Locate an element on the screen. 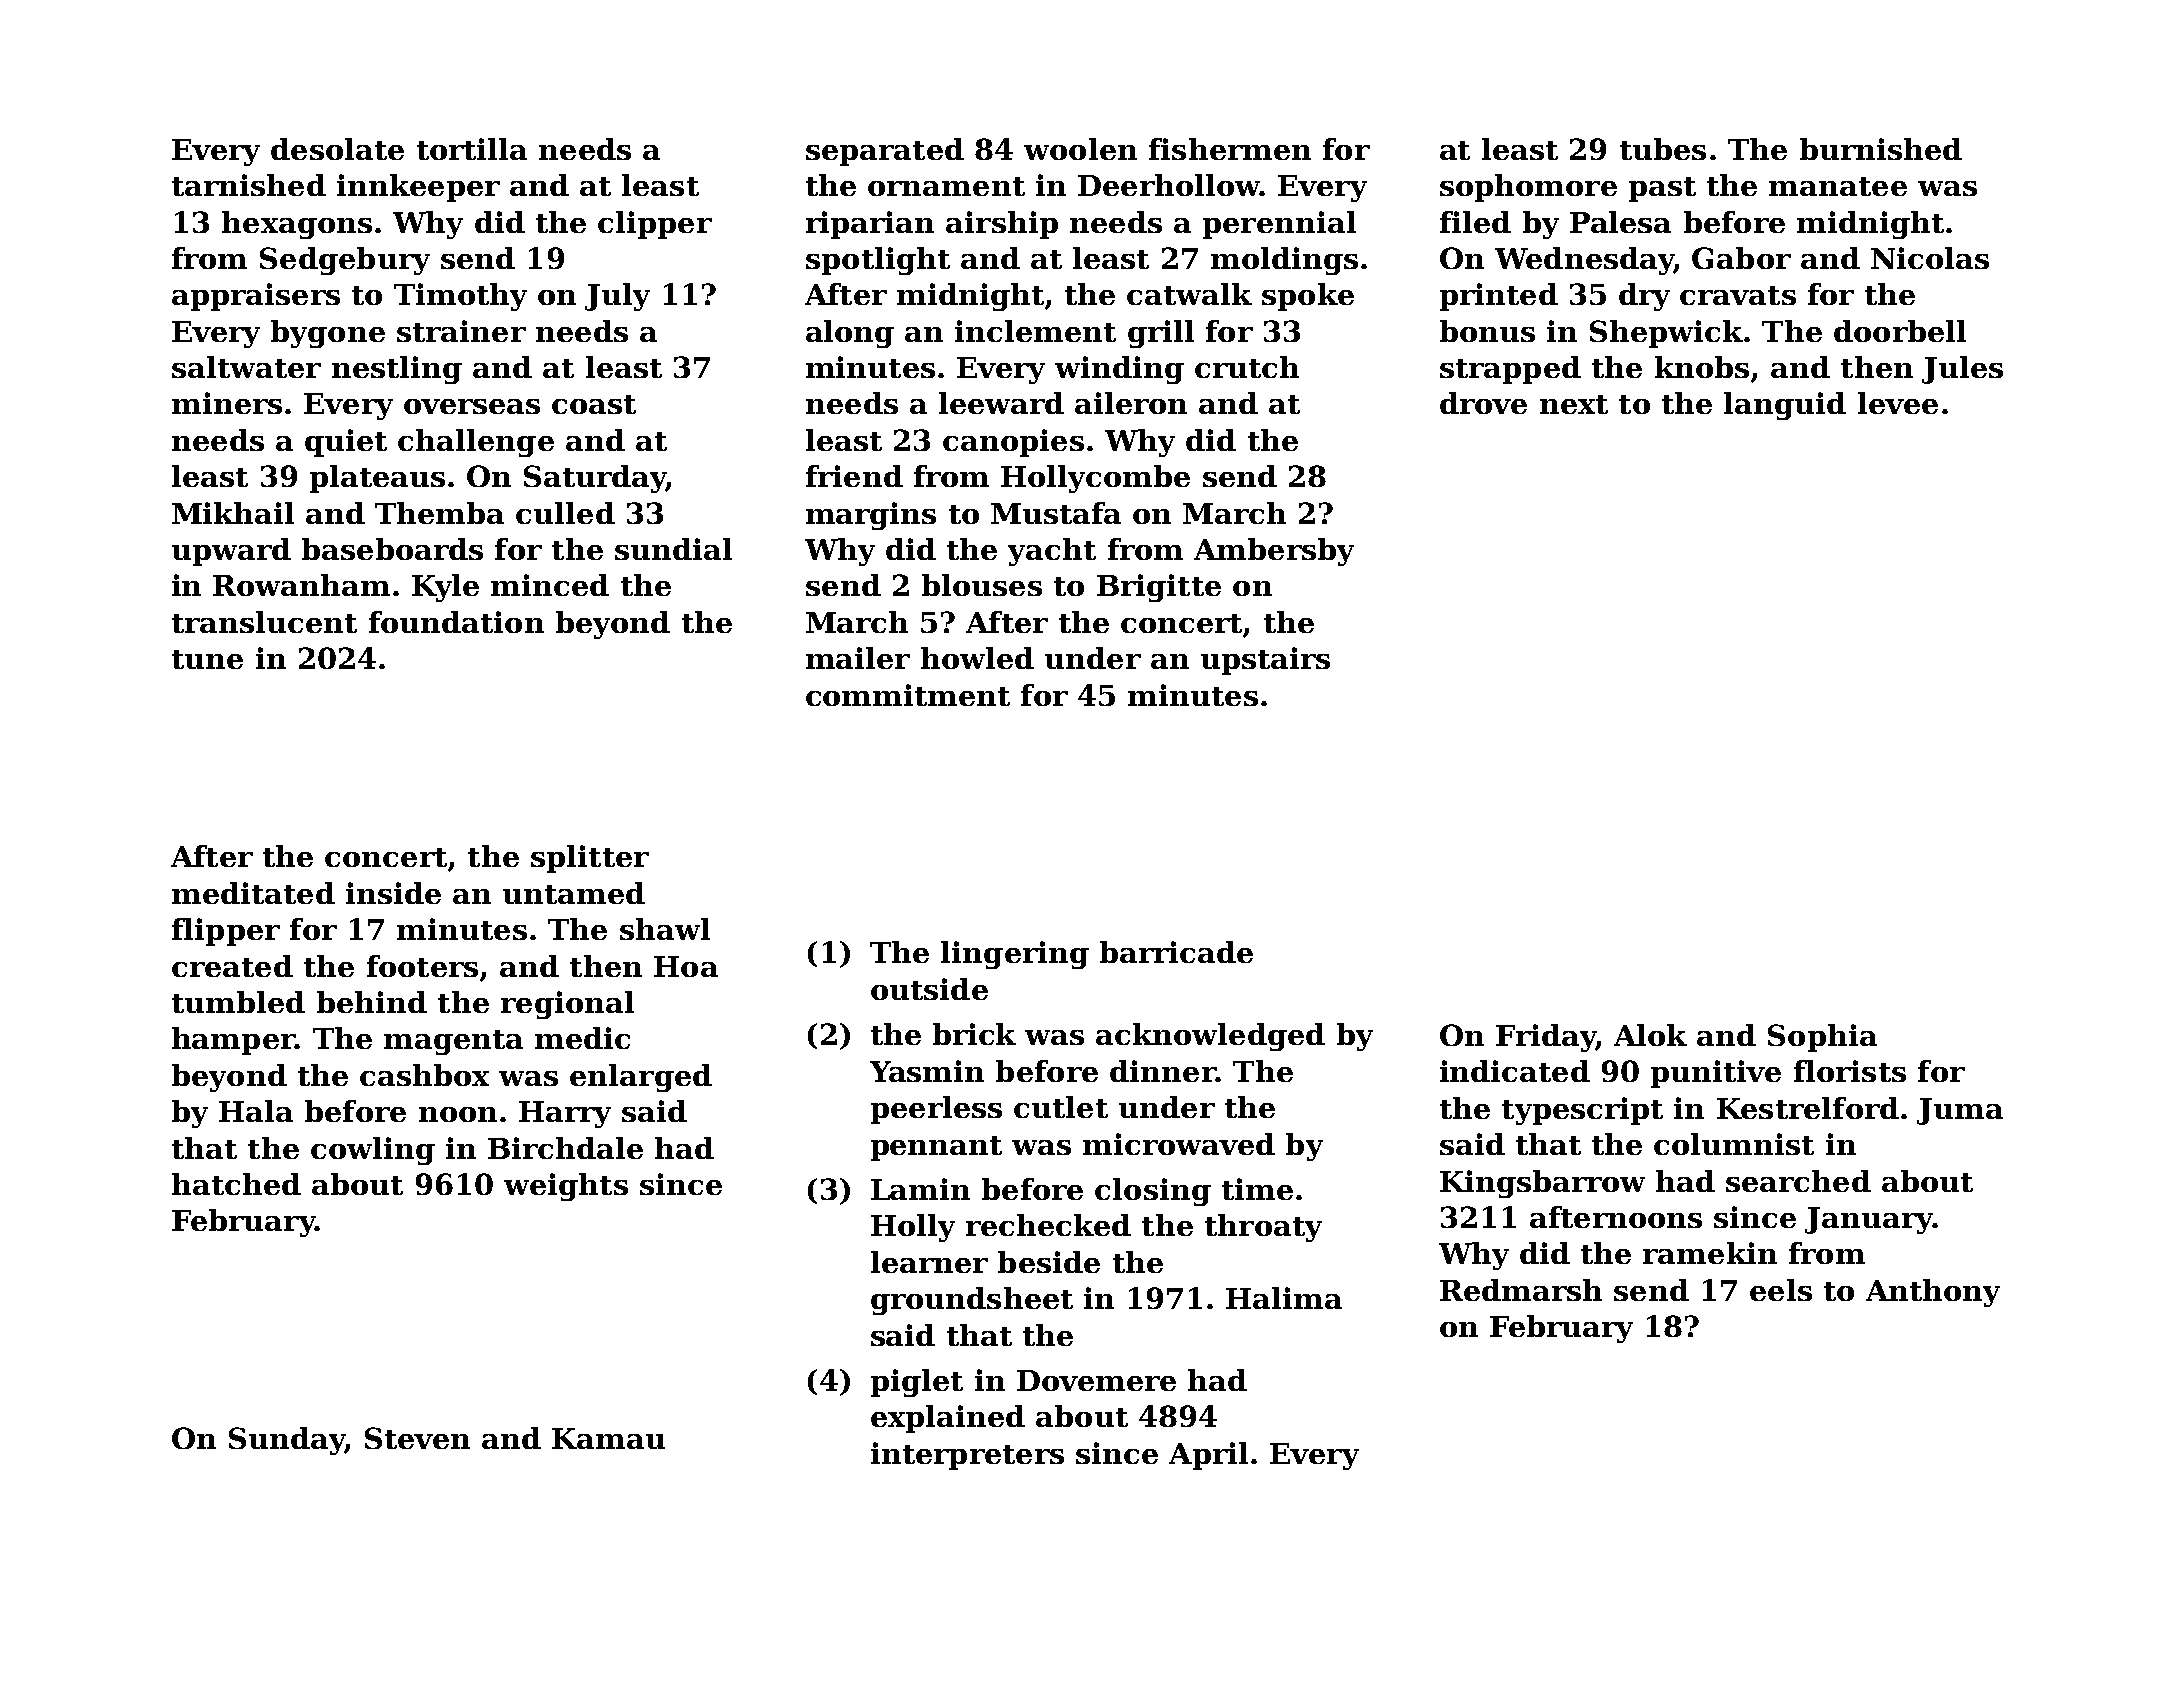 Image resolution: width=2178 pixels, height=1683 pixels. piglet is located at coordinates (917, 1383).
